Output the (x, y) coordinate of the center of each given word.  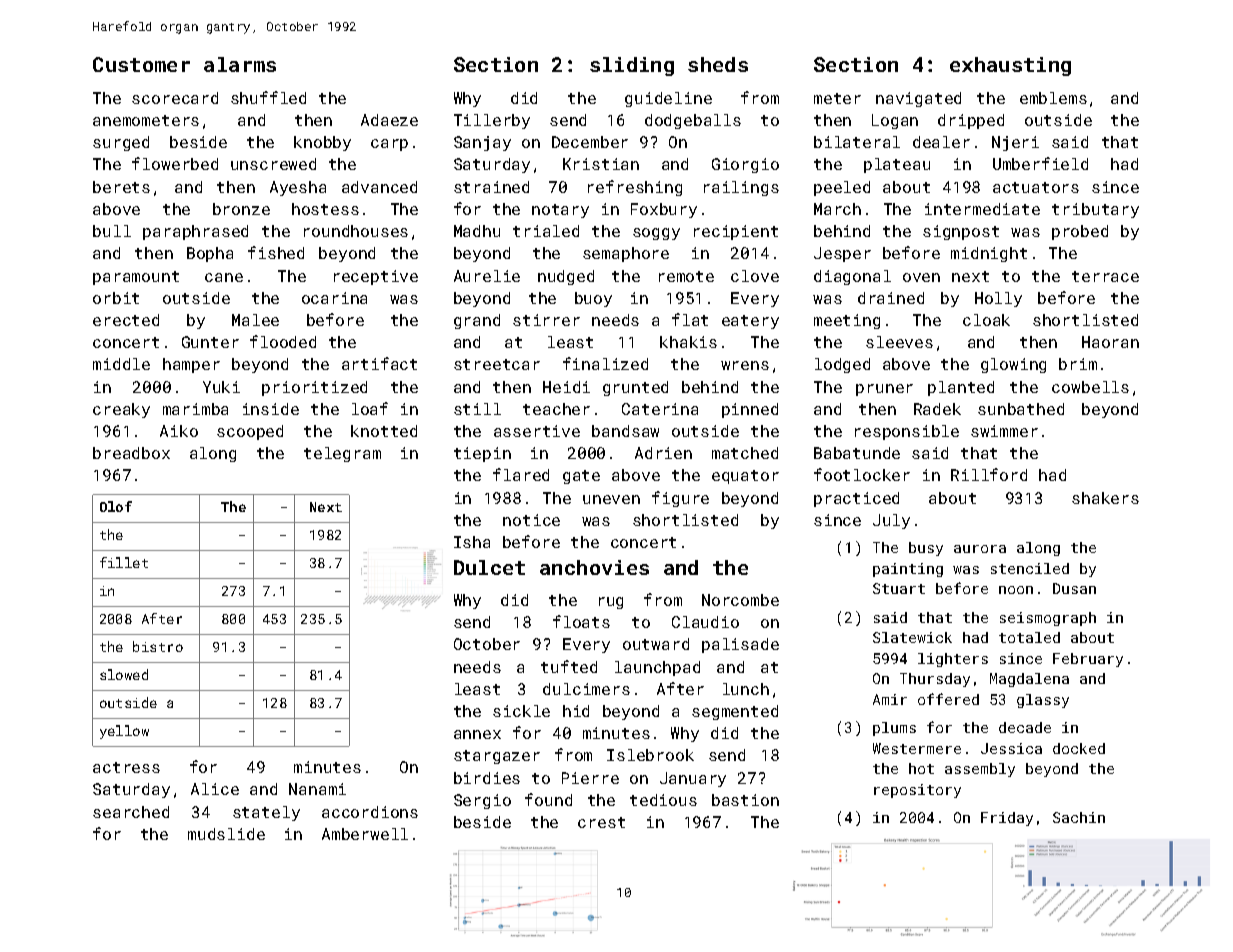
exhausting (1010, 66)
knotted (384, 431)
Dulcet (489, 567)
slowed (124, 674)
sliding (632, 66)
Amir (890, 699)
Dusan (1074, 588)
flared (521, 474)
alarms (240, 64)
